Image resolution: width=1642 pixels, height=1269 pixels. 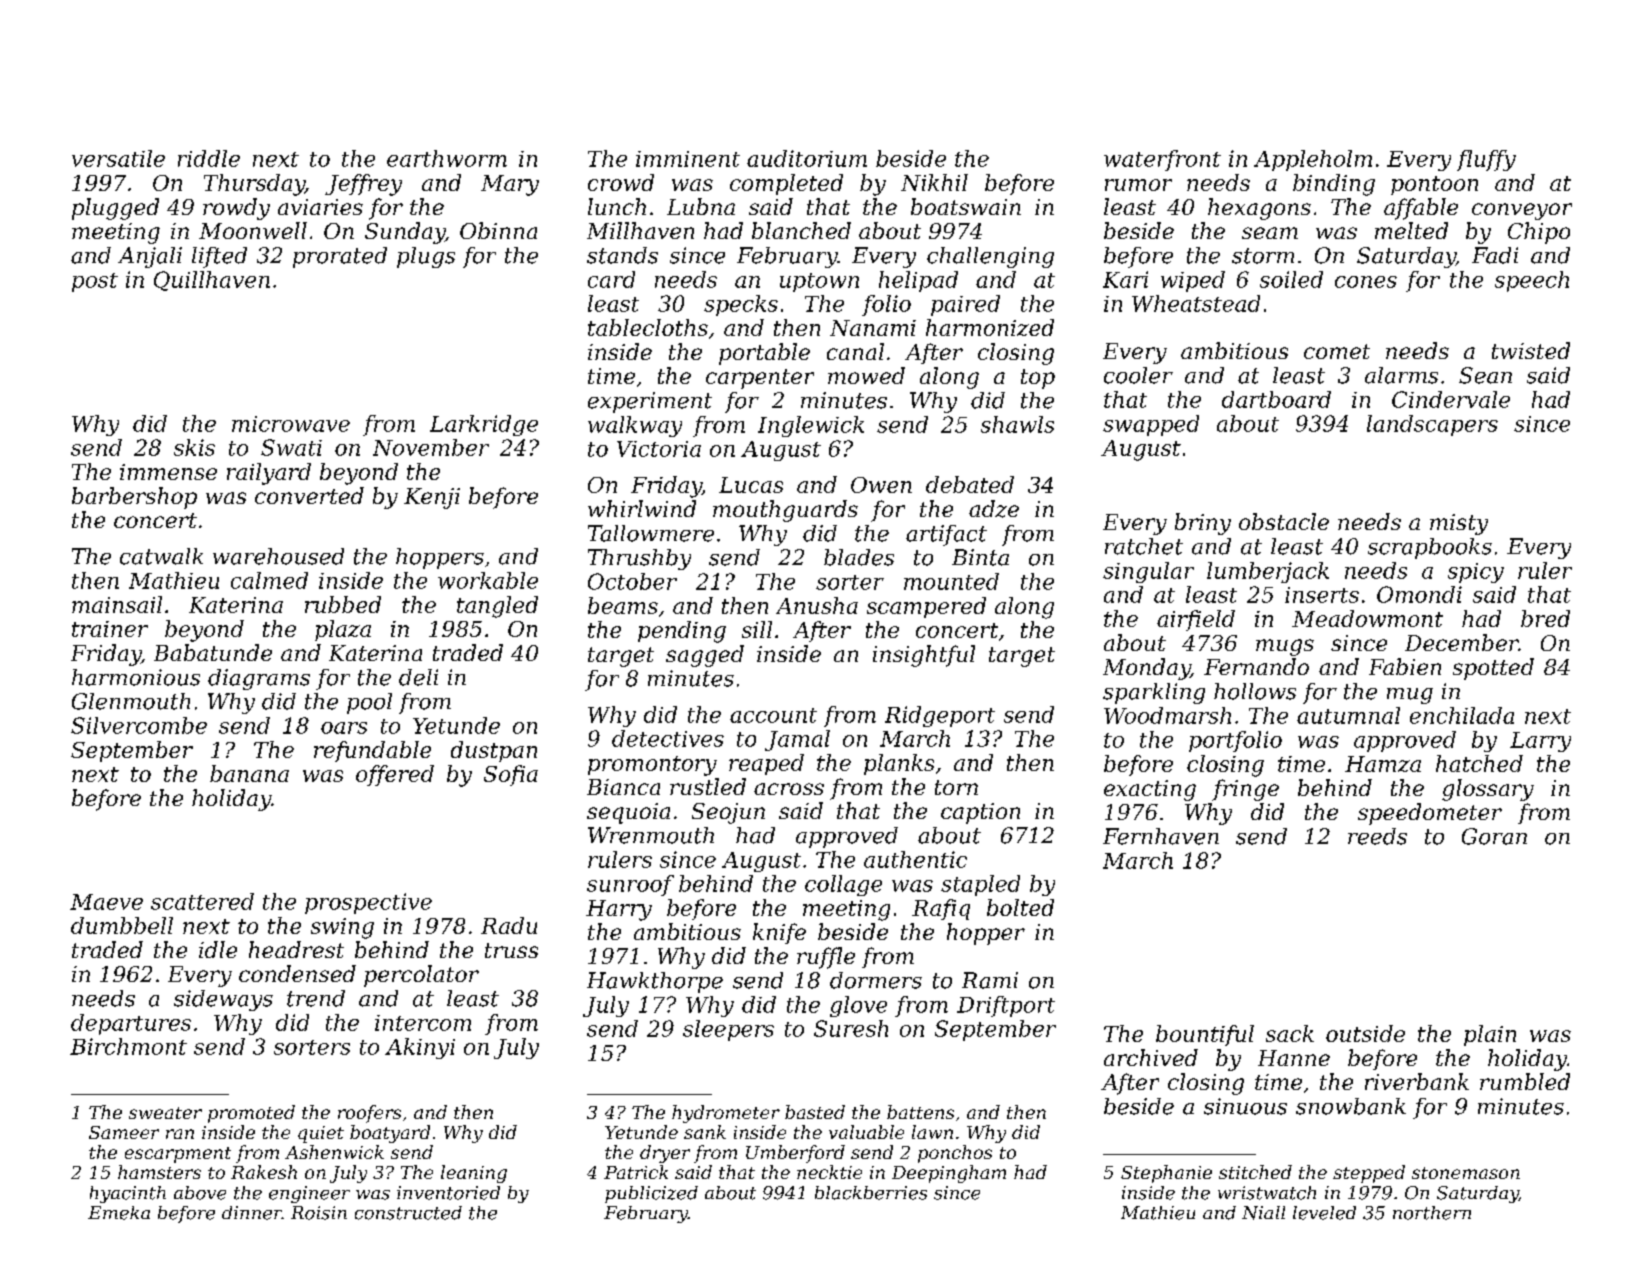 I want to click on reeds, so click(x=1377, y=836).
